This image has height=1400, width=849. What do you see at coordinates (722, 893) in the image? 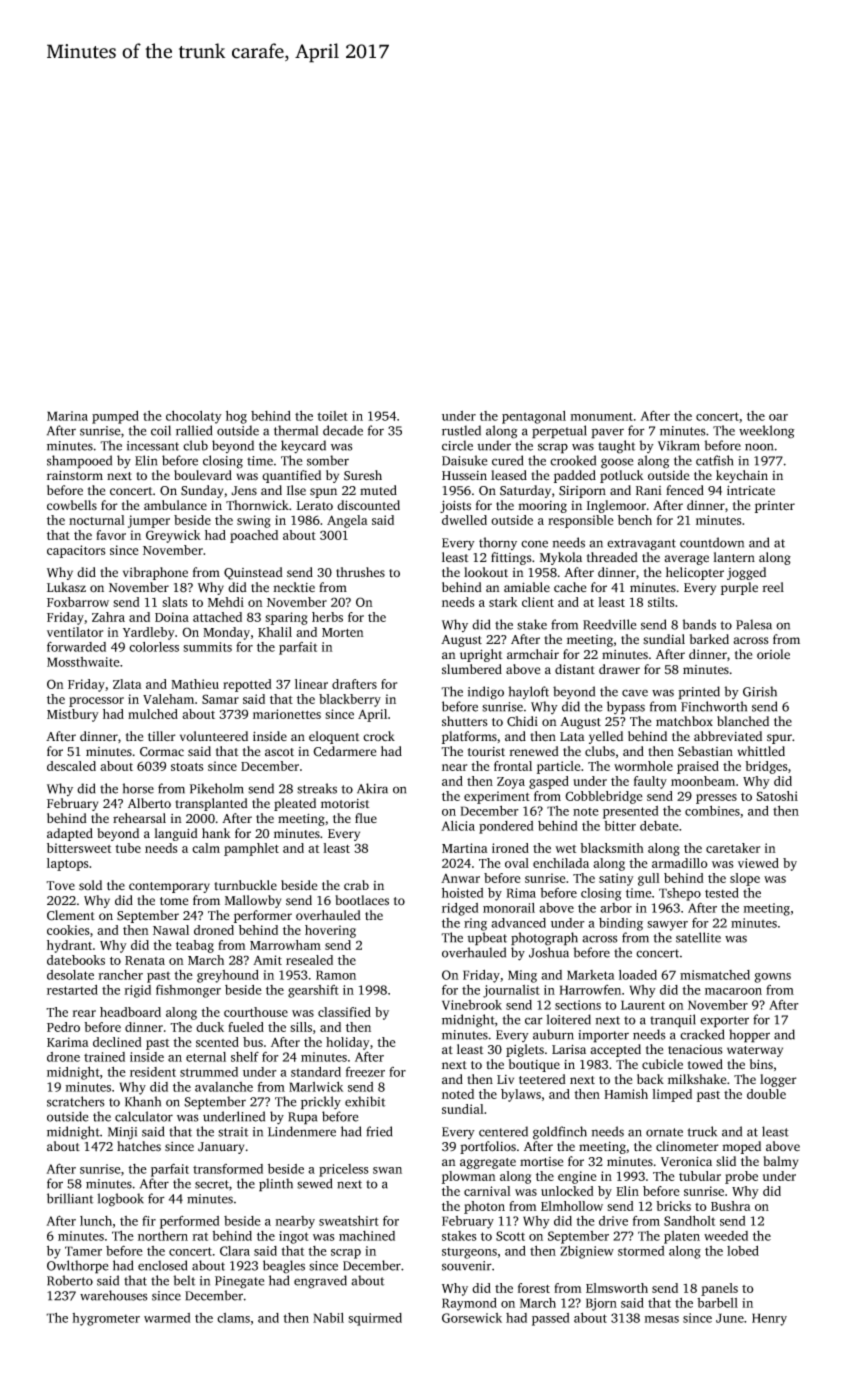
I see `tested` at bounding box center [722, 893].
